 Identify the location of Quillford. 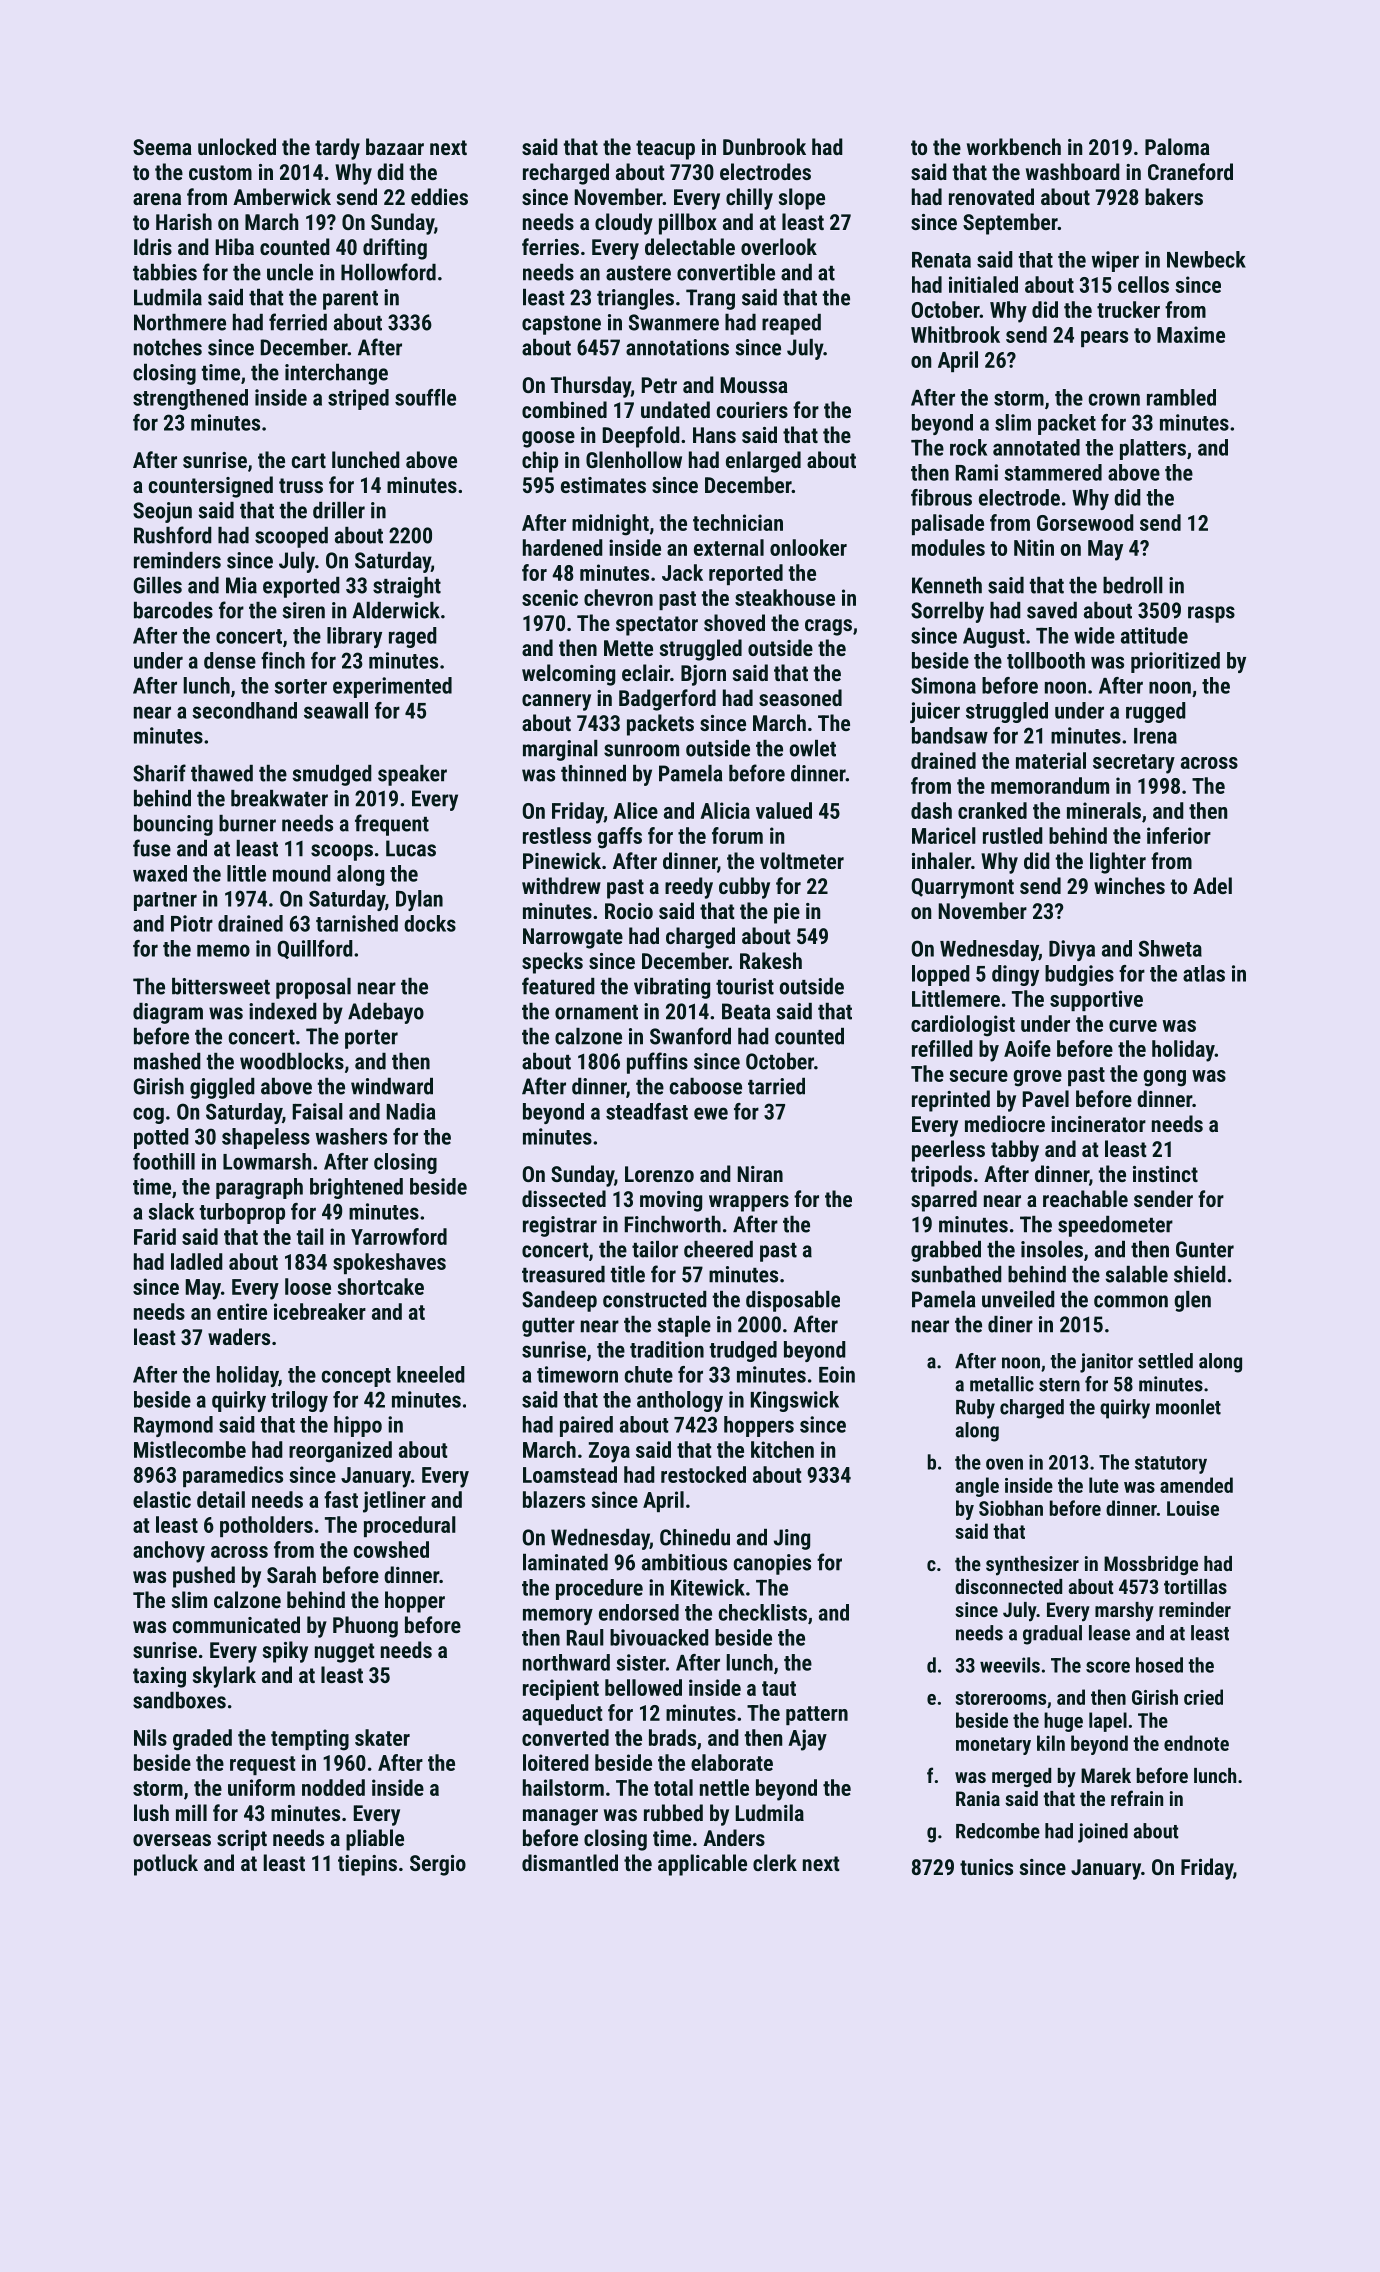
(315, 949).
